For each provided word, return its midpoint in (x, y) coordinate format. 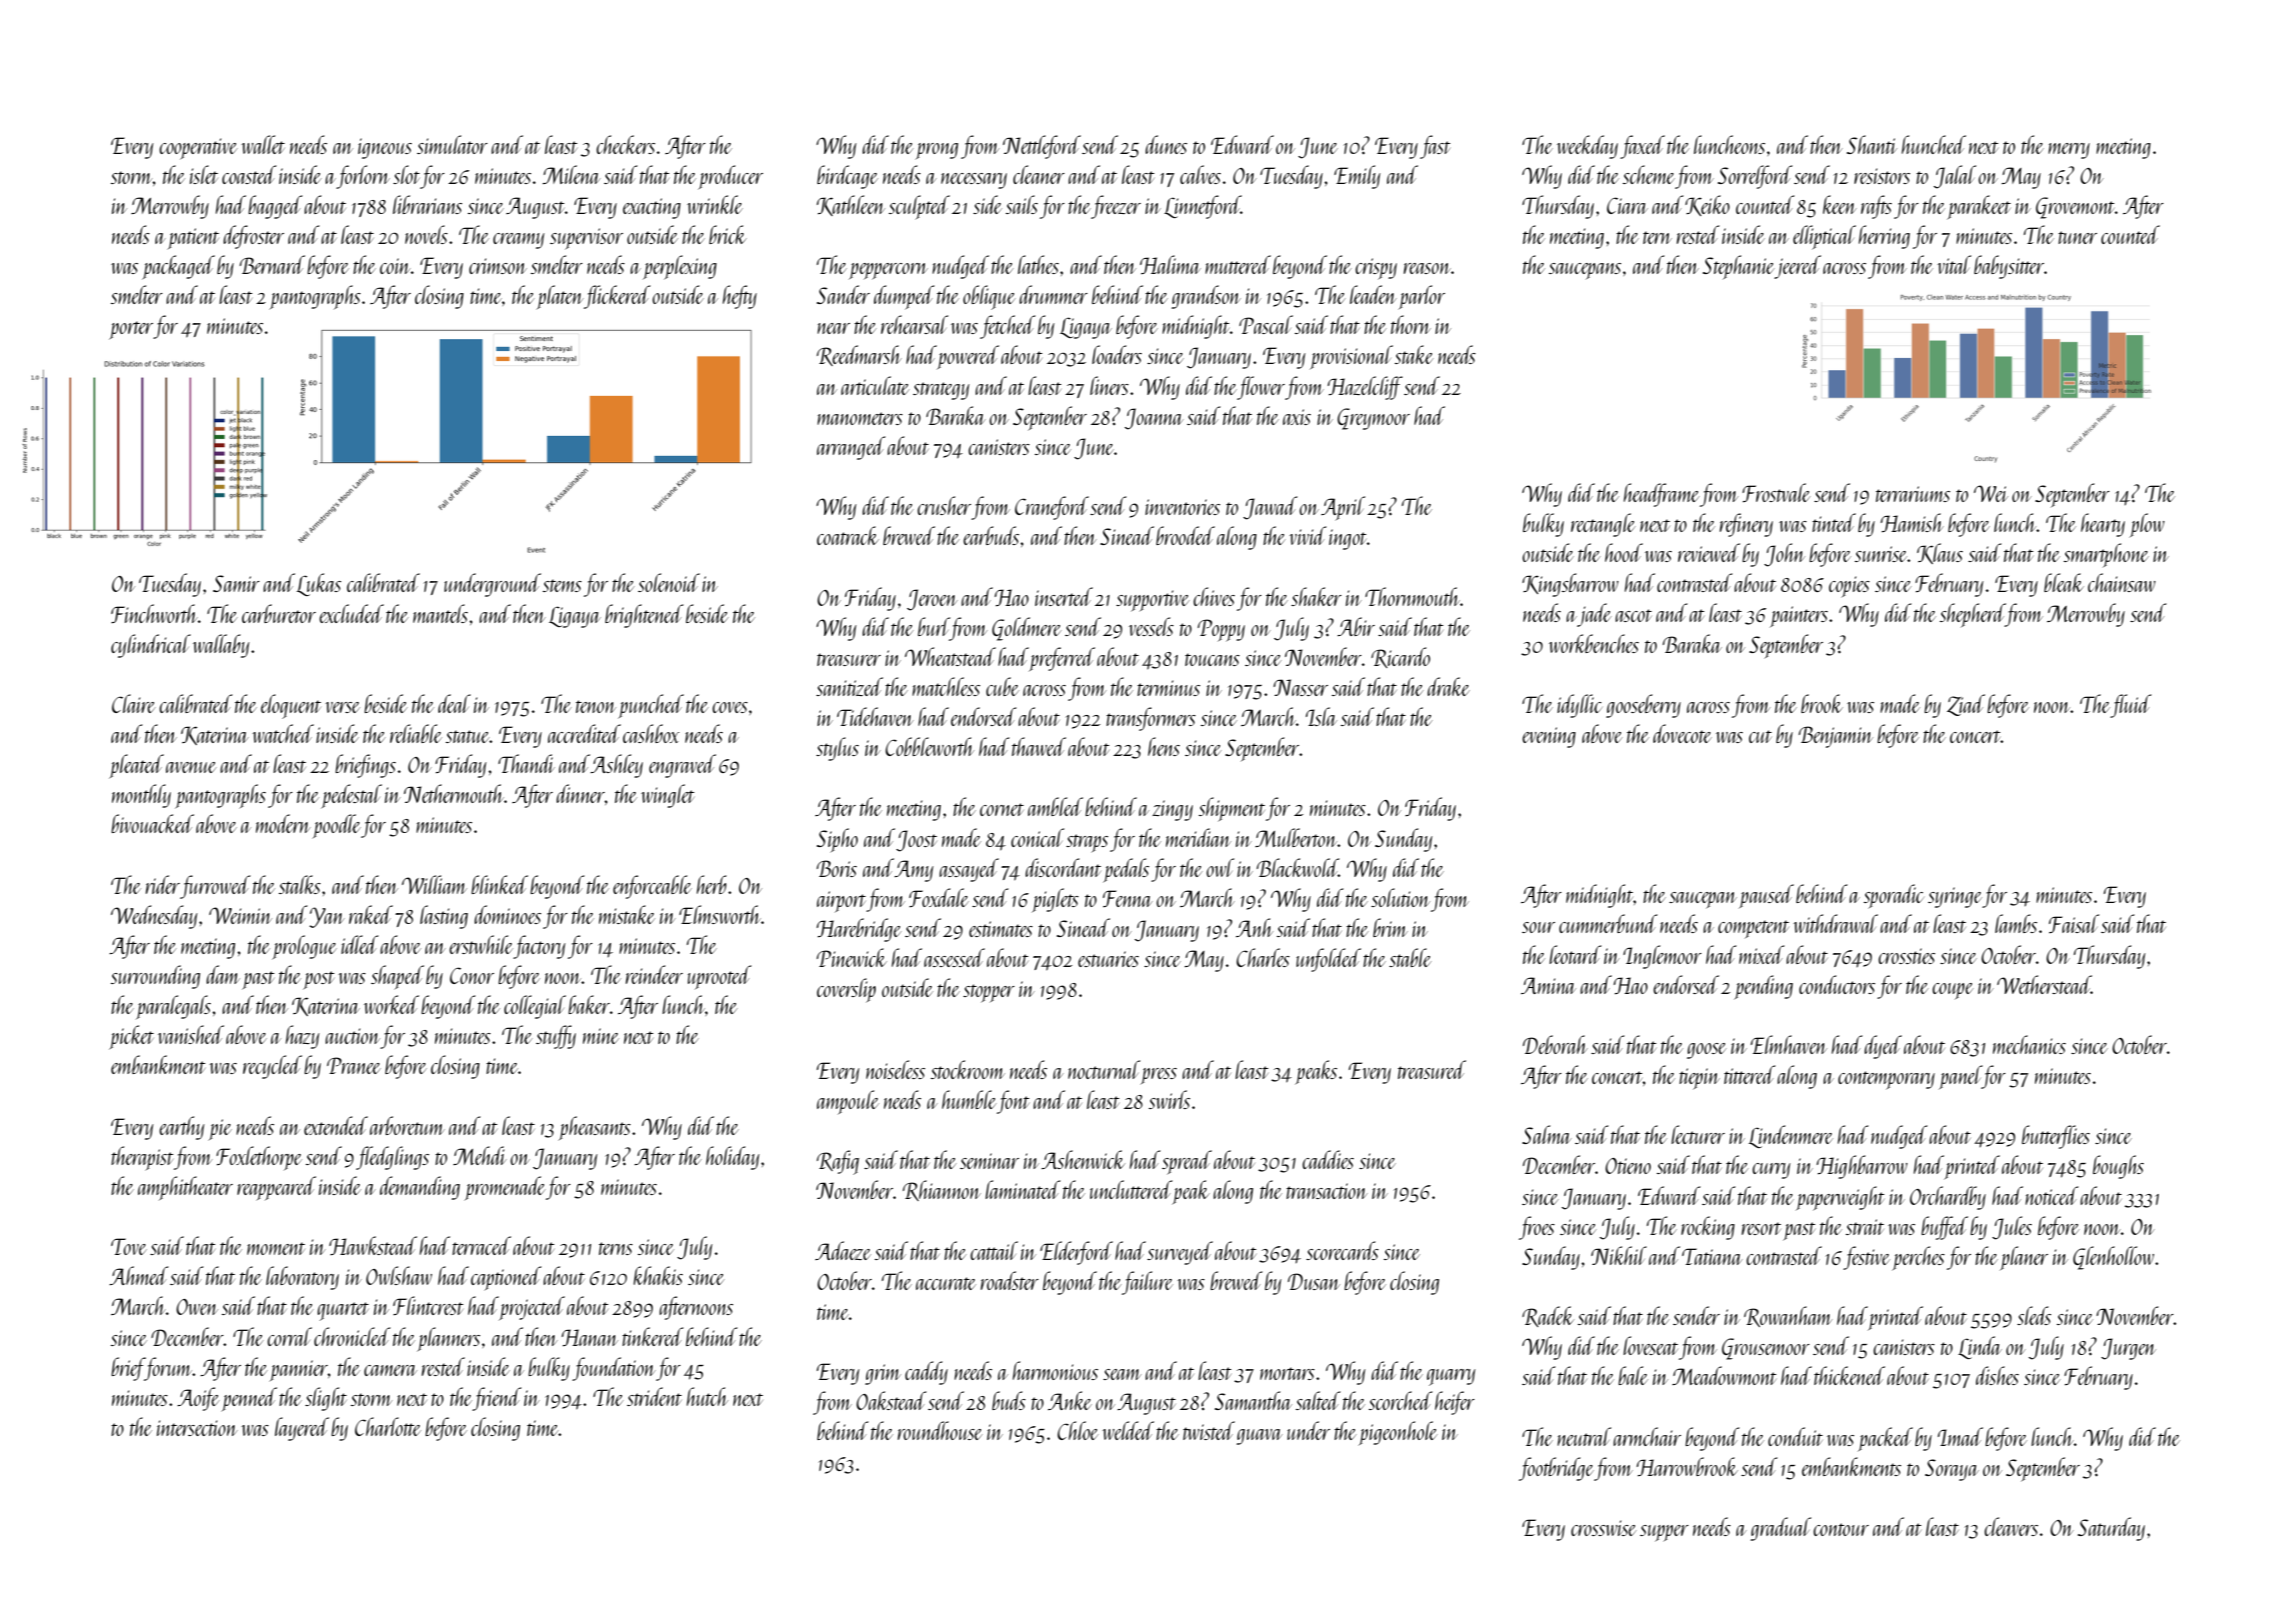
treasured (1432, 1069)
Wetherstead (2044, 984)
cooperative (198, 149)
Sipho (837, 840)
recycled (272, 1067)
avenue (191, 767)
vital (1954, 264)
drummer (1053, 294)
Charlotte (388, 1426)
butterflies (2056, 1137)
